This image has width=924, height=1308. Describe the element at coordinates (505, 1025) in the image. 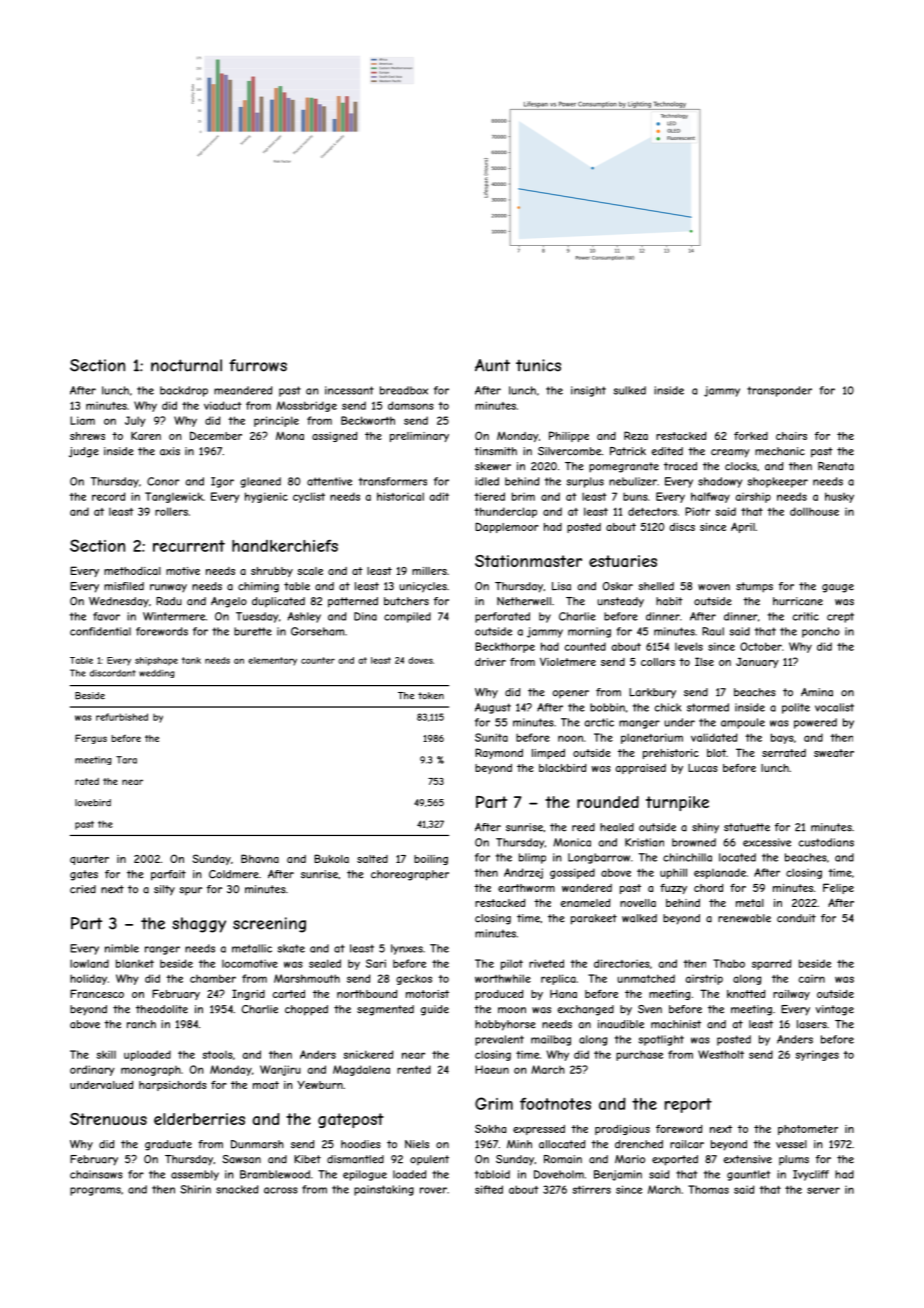

I see `hobbyhorse` at that location.
